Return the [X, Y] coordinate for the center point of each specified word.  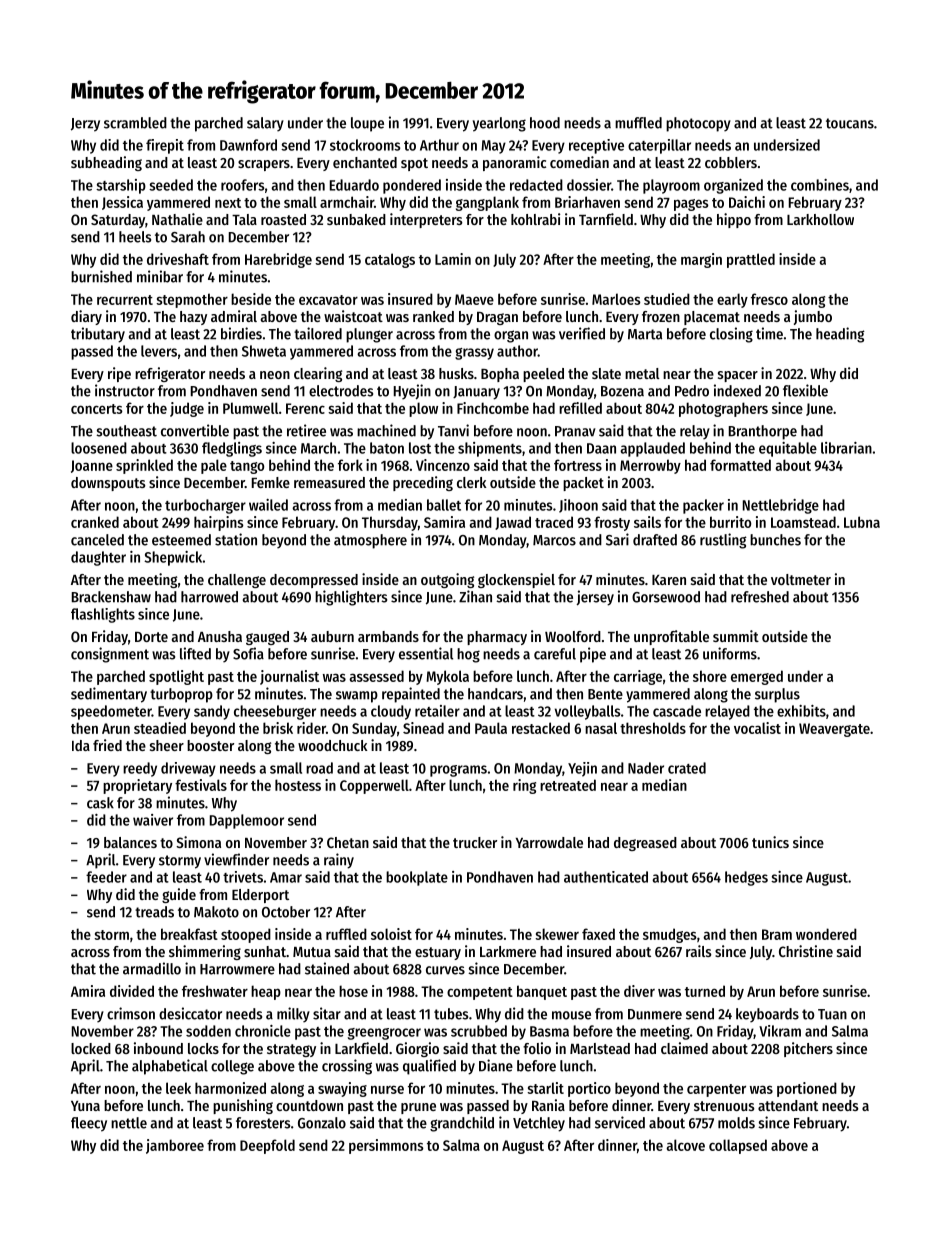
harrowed [209, 597]
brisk [278, 728]
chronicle [263, 1031]
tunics [770, 842]
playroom [671, 186]
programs [458, 771]
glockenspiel [516, 580]
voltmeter [801, 579]
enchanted [365, 162]
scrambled [135, 123]
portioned [807, 1089]
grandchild [462, 1124]
